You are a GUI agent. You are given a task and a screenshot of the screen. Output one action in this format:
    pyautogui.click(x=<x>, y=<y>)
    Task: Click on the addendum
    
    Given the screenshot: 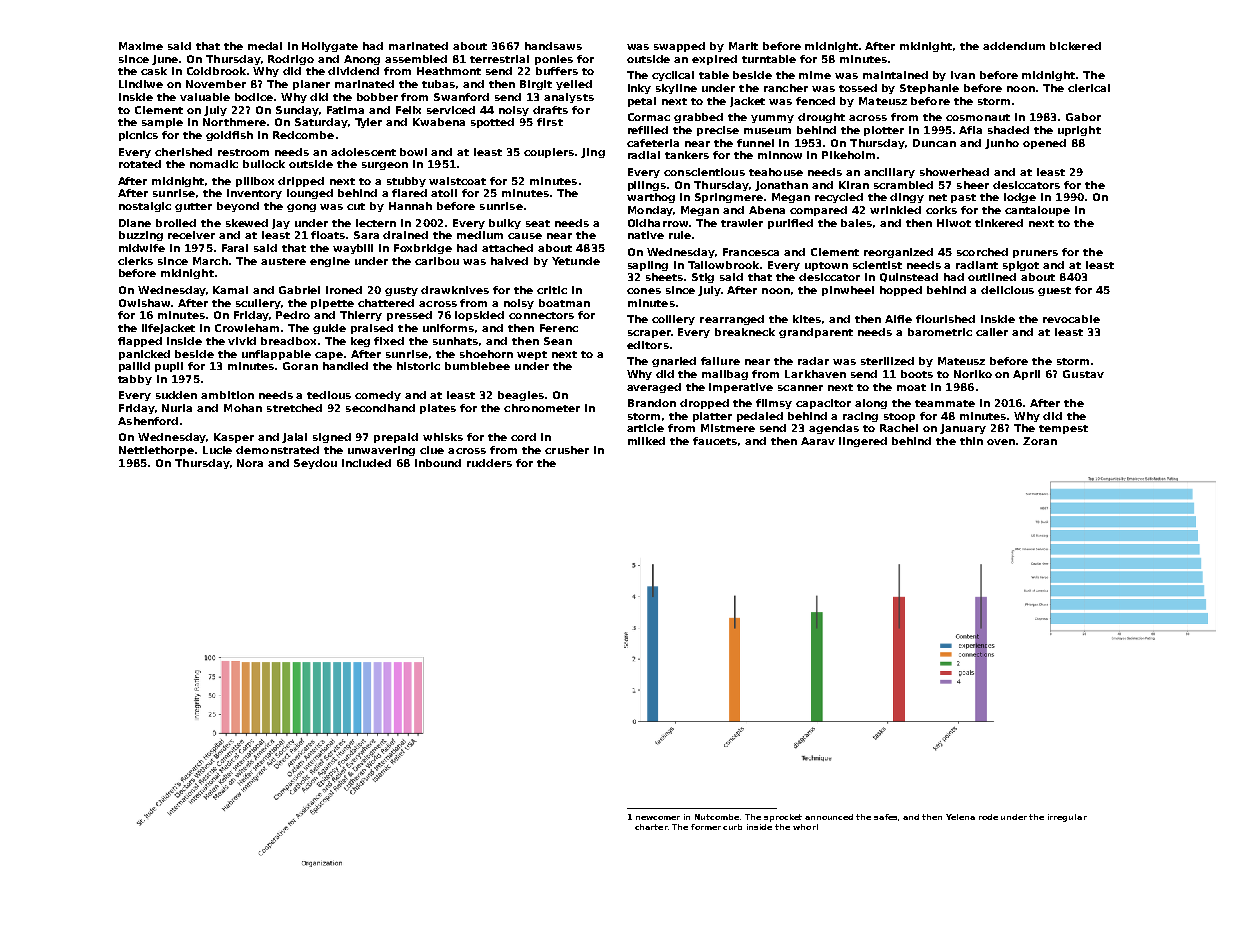 What is the action you would take?
    pyautogui.click(x=1014, y=46)
